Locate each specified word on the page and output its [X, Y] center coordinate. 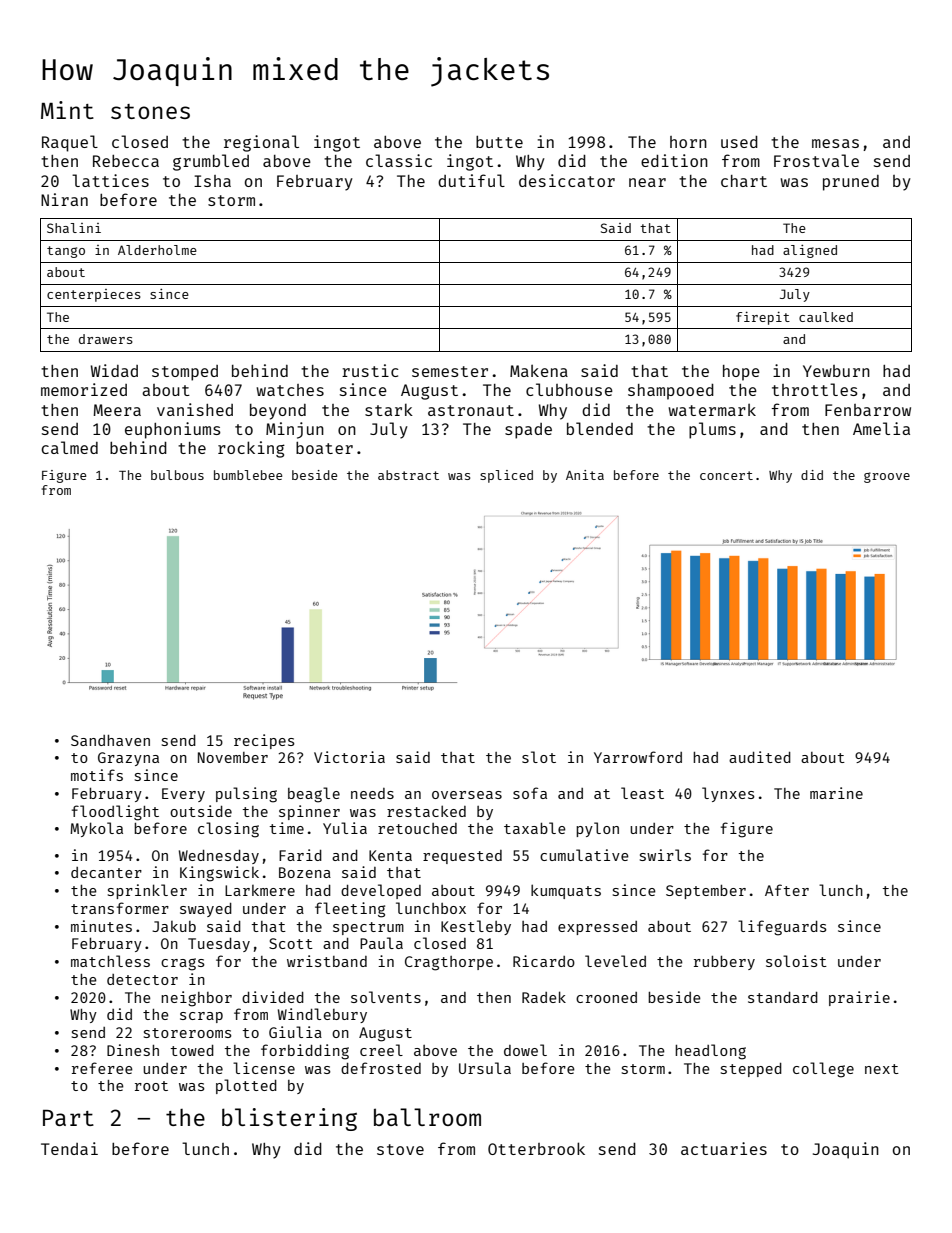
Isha [212, 181]
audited [760, 757]
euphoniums [173, 430]
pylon [597, 829]
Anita [585, 475]
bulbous [177, 475]
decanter [106, 872]
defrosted [381, 1068]
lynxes [728, 794]
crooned [606, 997]
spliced [506, 476]
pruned [851, 183]
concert [726, 475]
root [151, 1086]
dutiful [471, 180]
